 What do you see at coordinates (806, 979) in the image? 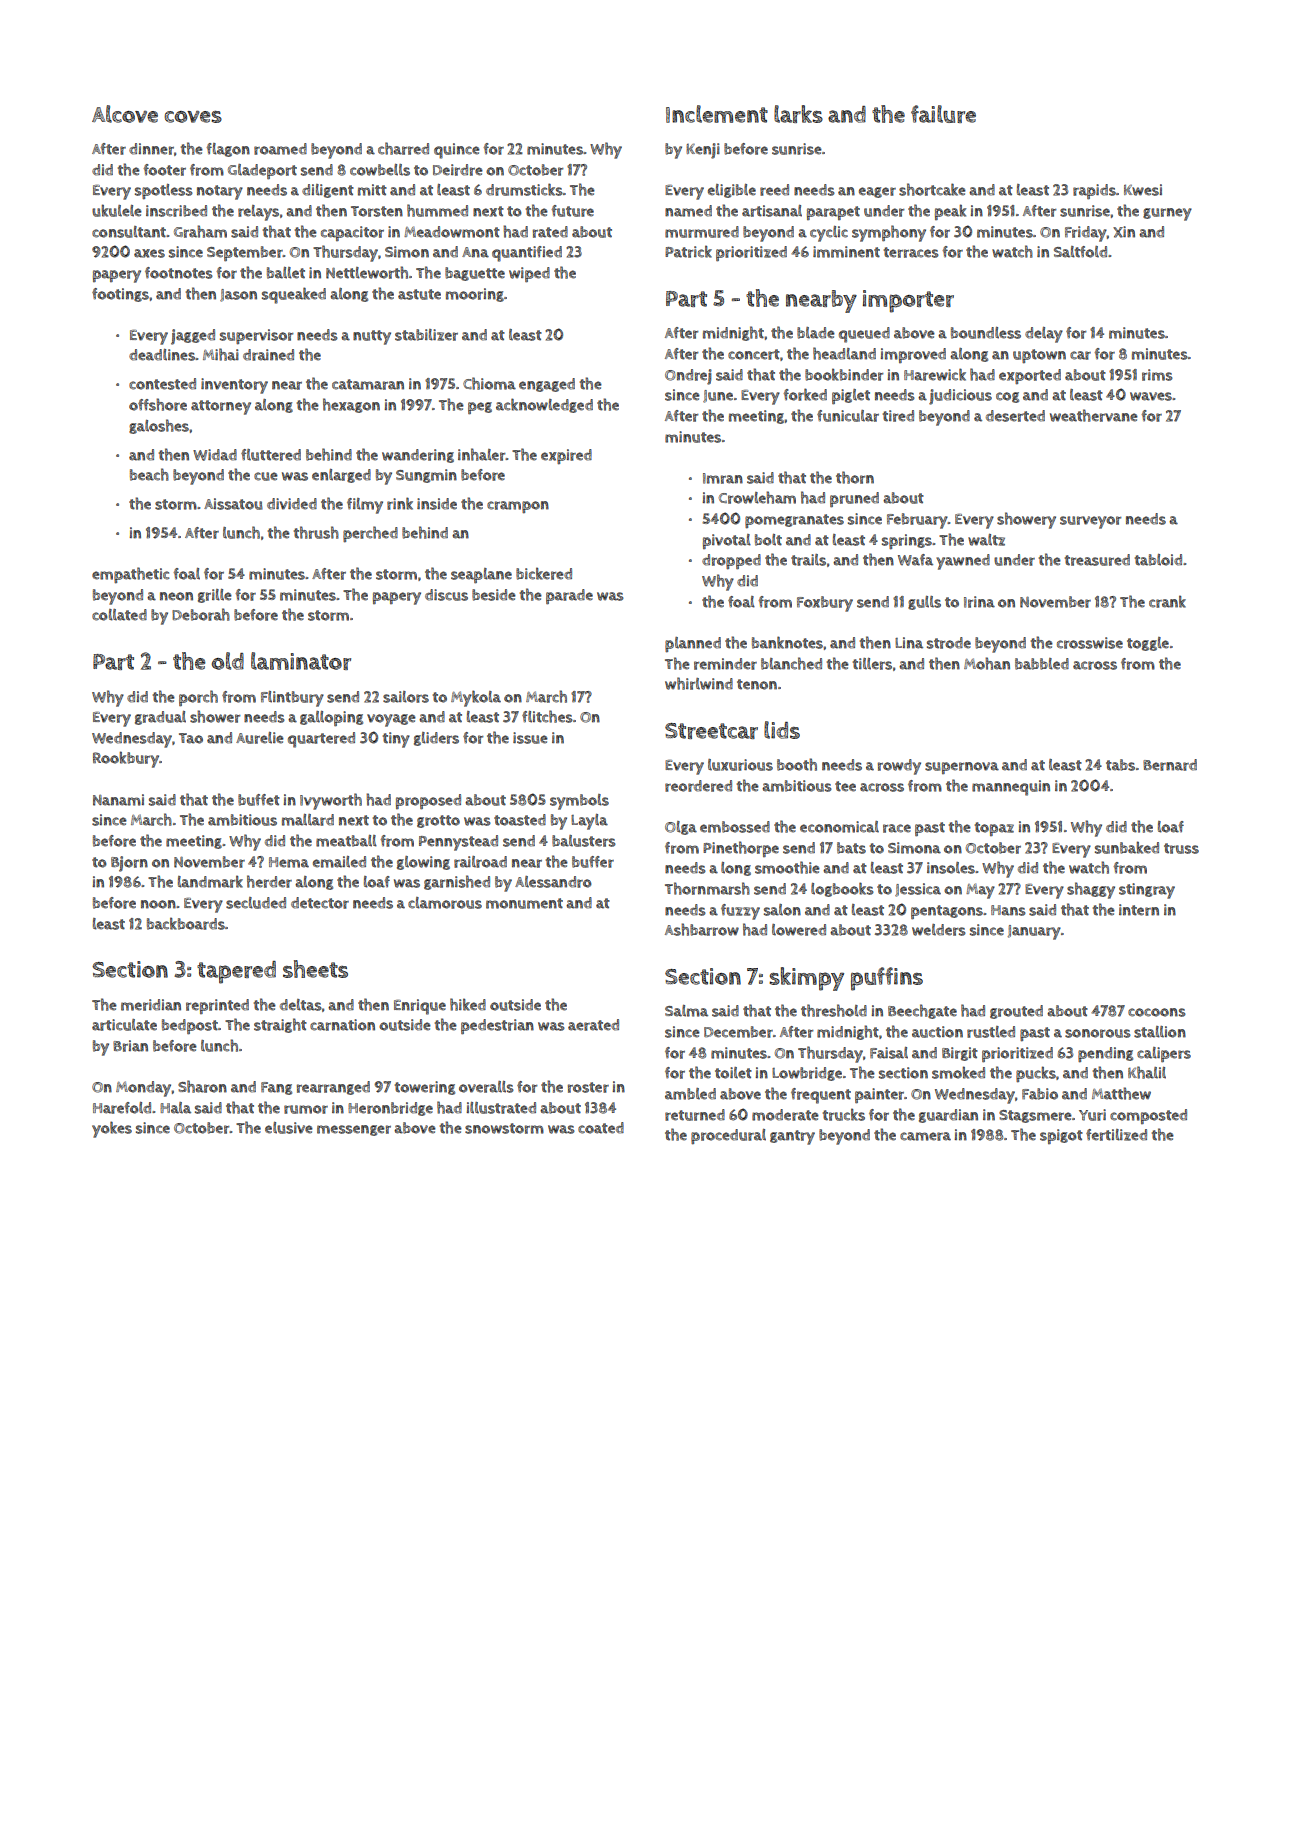
I see `skimpy` at bounding box center [806, 979].
